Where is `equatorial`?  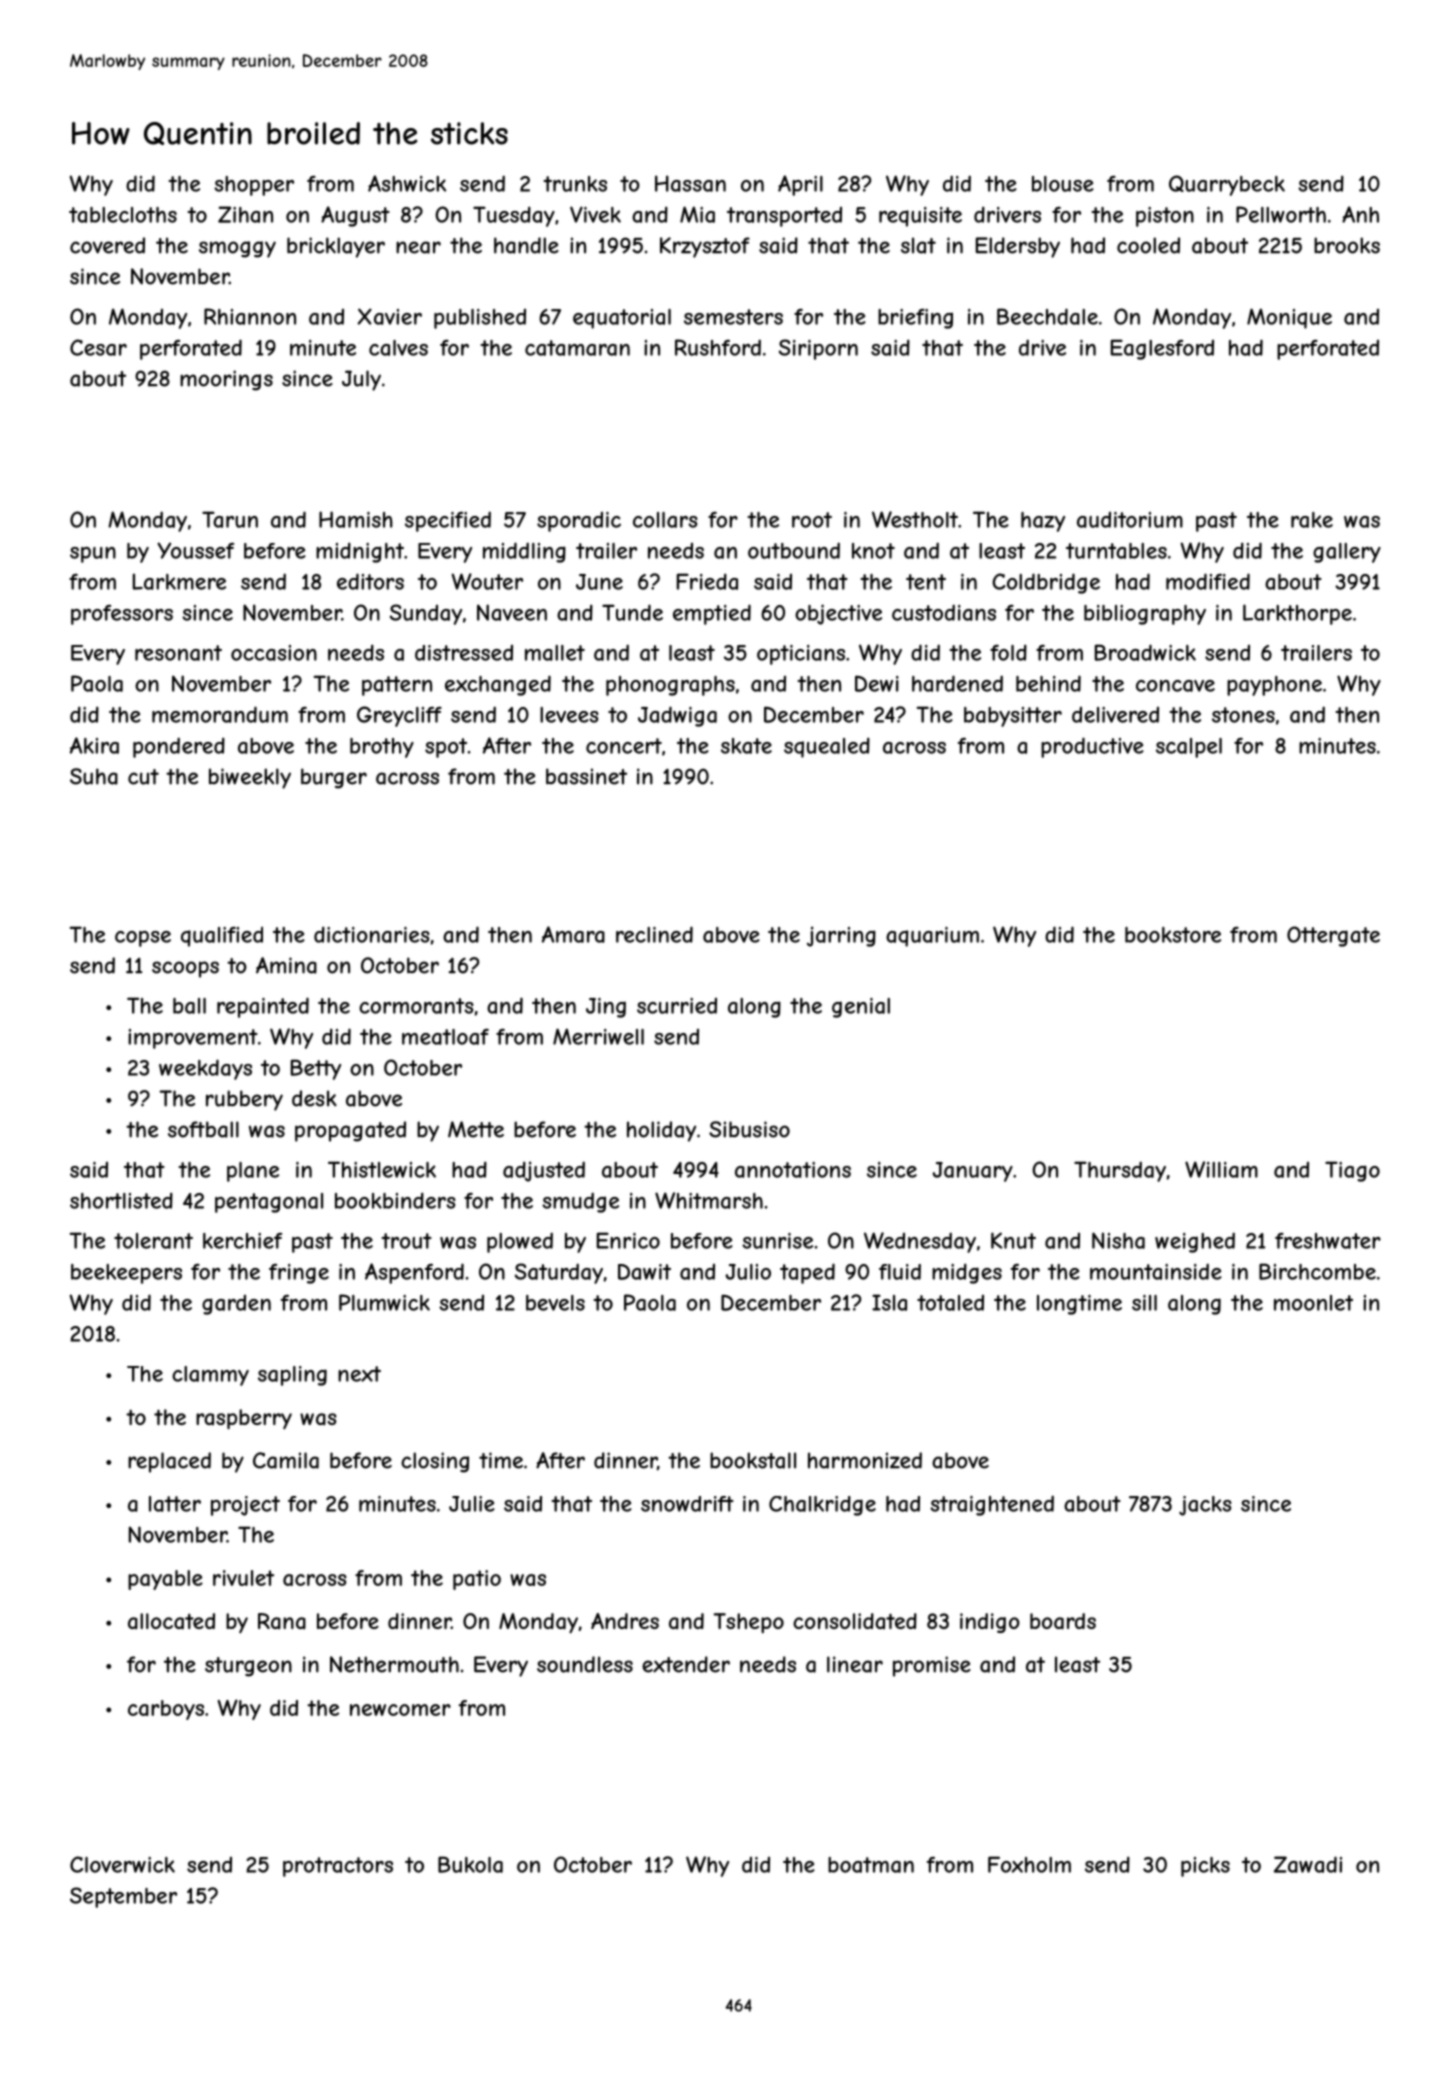
equatorial is located at coordinates (622, 319).
